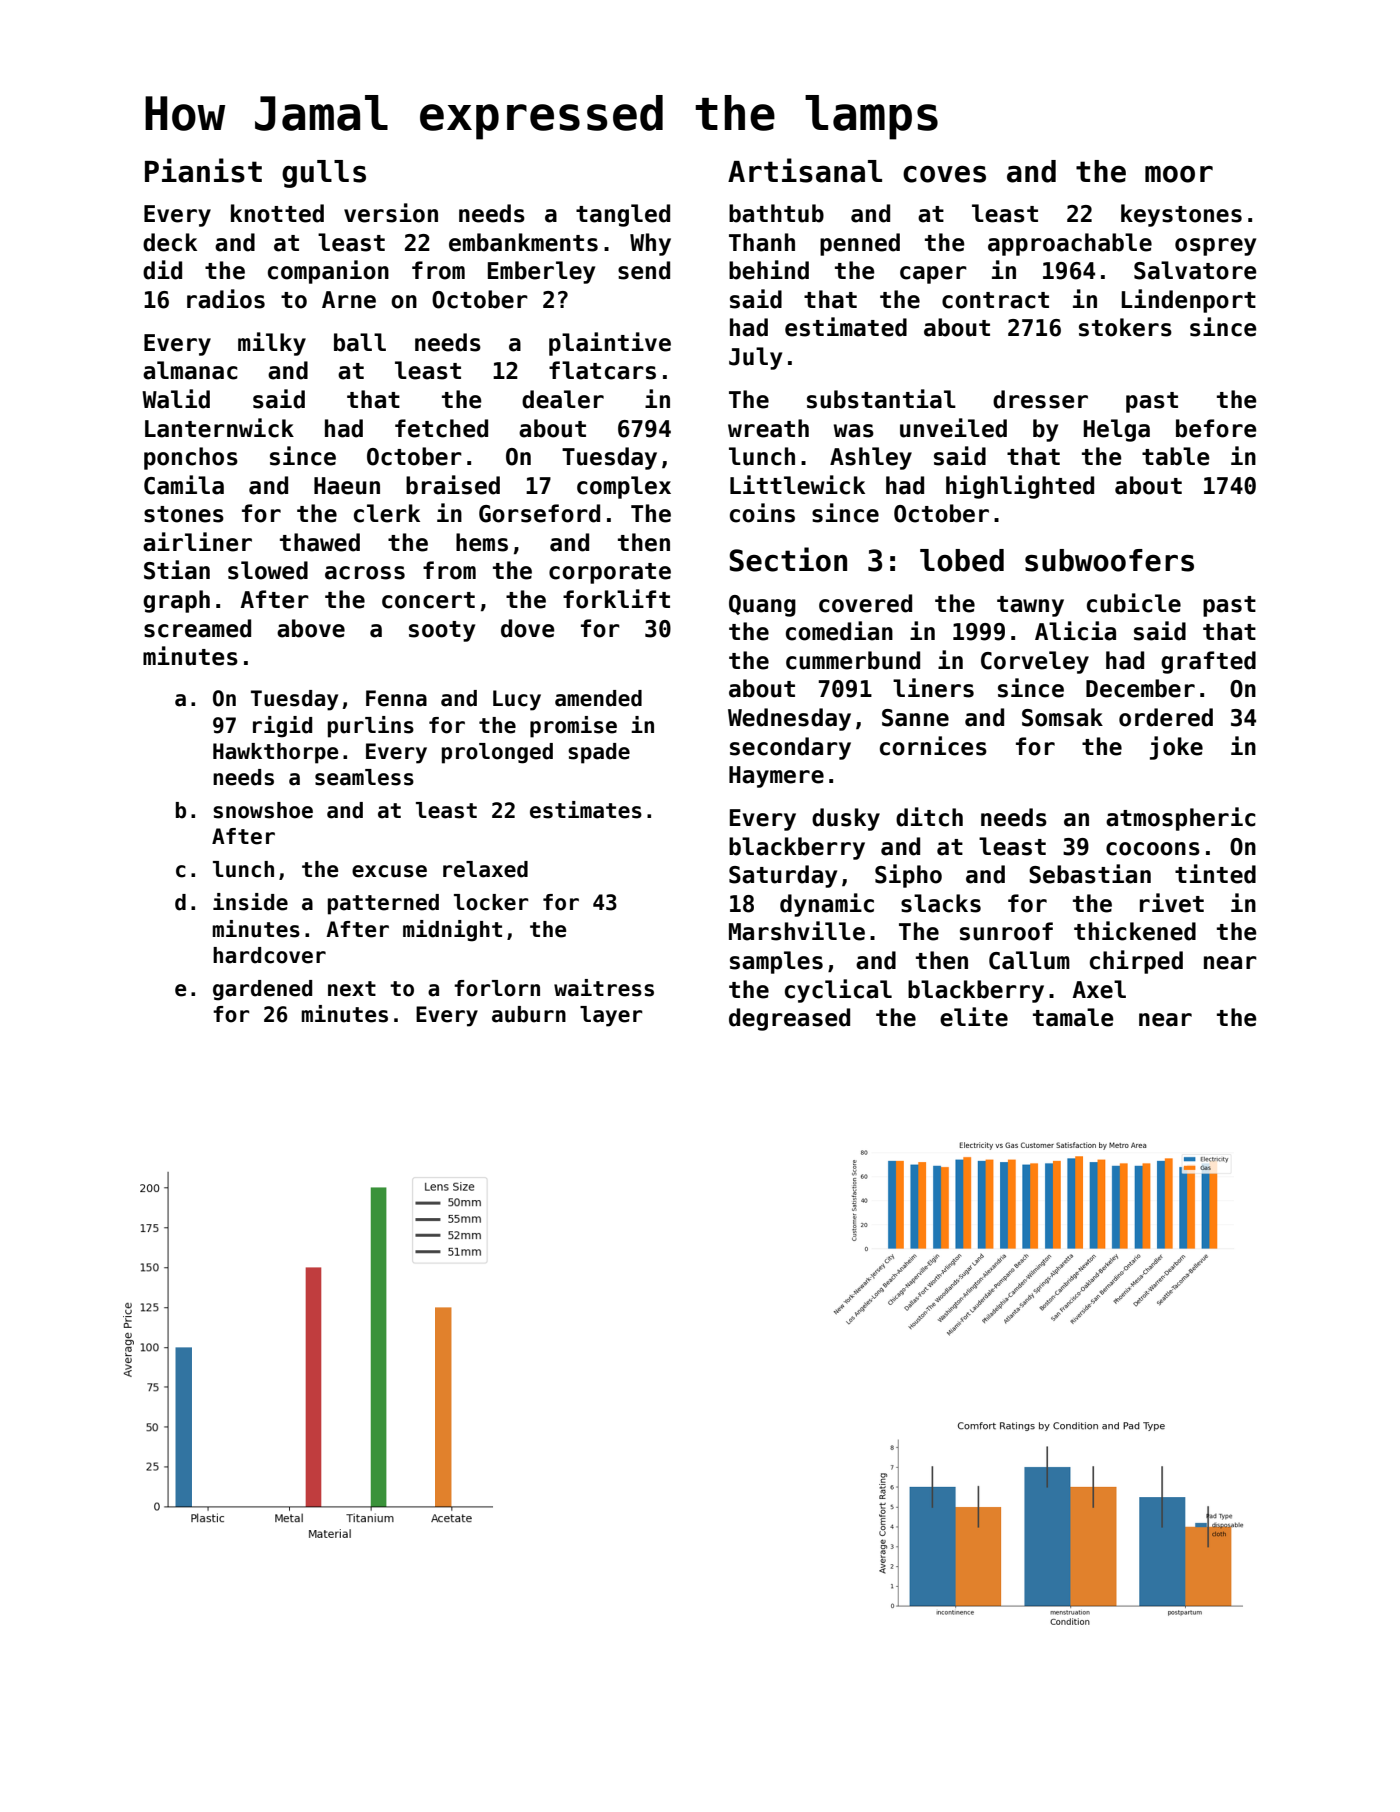  I want to click on corporate, so click(610, 573).
